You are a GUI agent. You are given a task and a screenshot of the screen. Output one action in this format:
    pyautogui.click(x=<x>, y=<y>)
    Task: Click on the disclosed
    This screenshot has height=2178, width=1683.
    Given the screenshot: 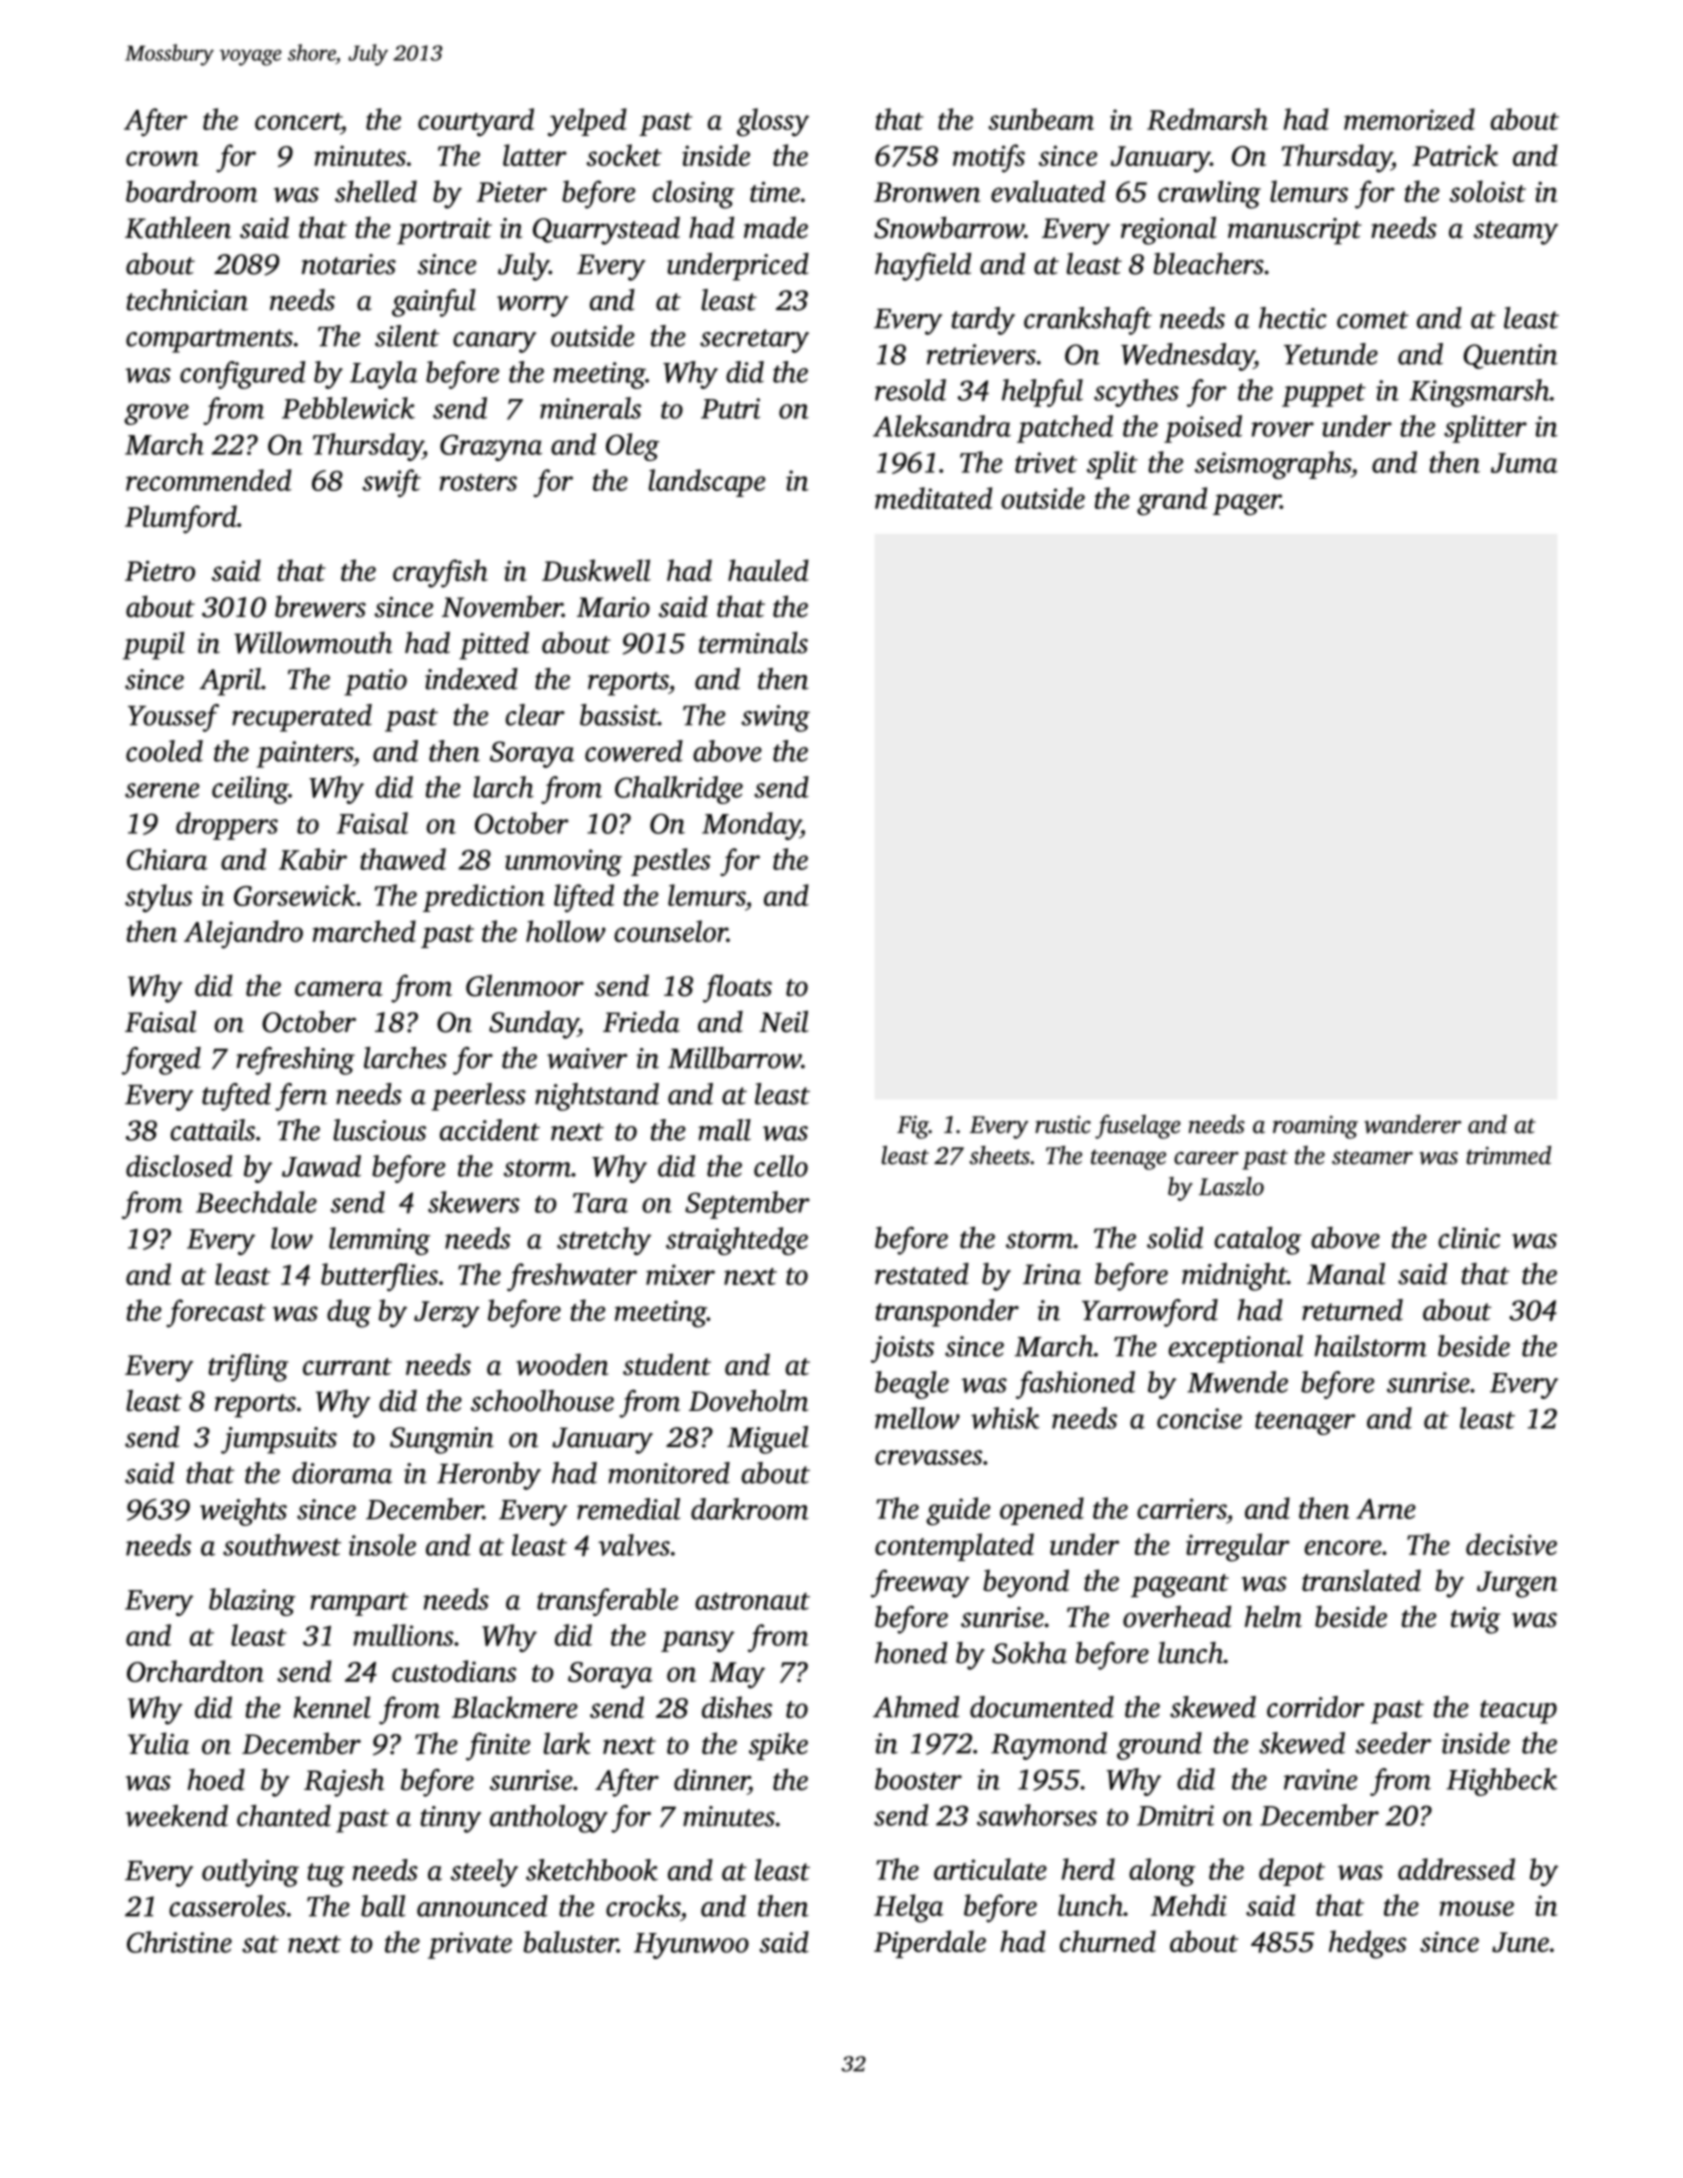 What is the action you would take?
    pyautogui.click(x=179, y=1166)
